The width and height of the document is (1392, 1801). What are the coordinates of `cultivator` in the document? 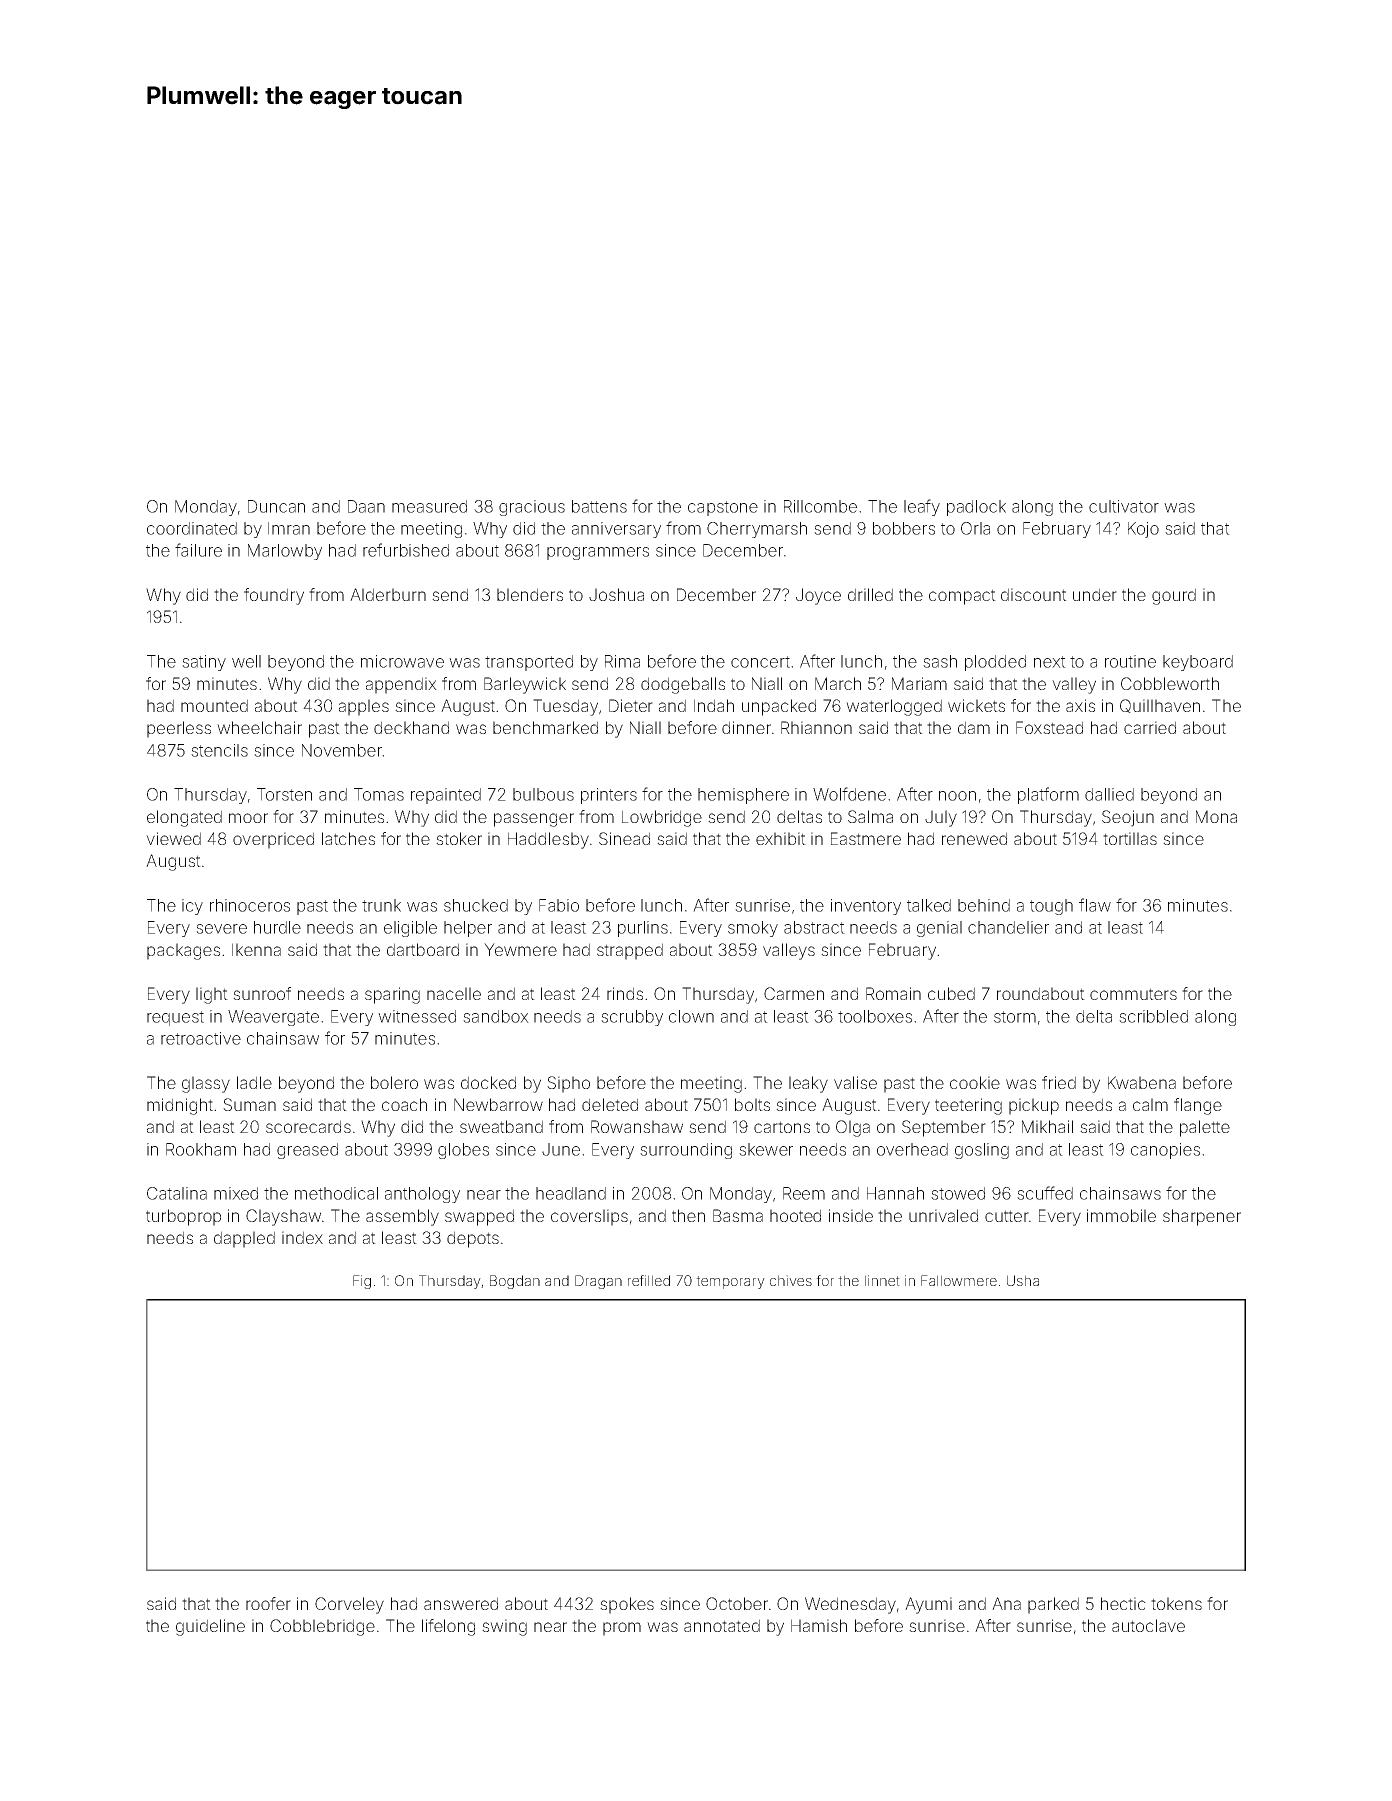 It's located at (1124, 506).
